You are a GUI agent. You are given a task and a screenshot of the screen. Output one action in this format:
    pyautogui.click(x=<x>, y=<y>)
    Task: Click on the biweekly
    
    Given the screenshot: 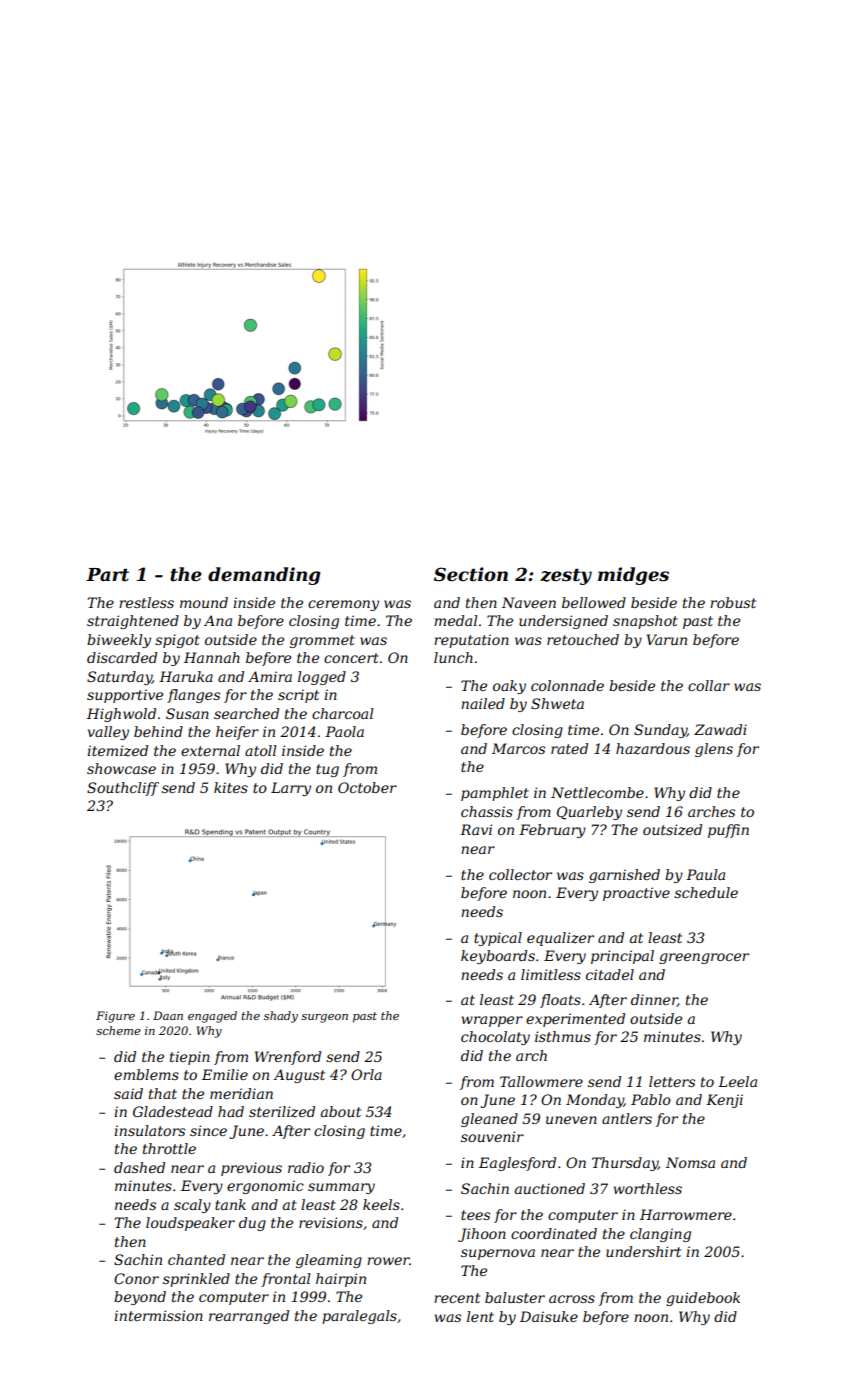 What is the action you would take?
    pyautogui.click(x=119, y=641)
